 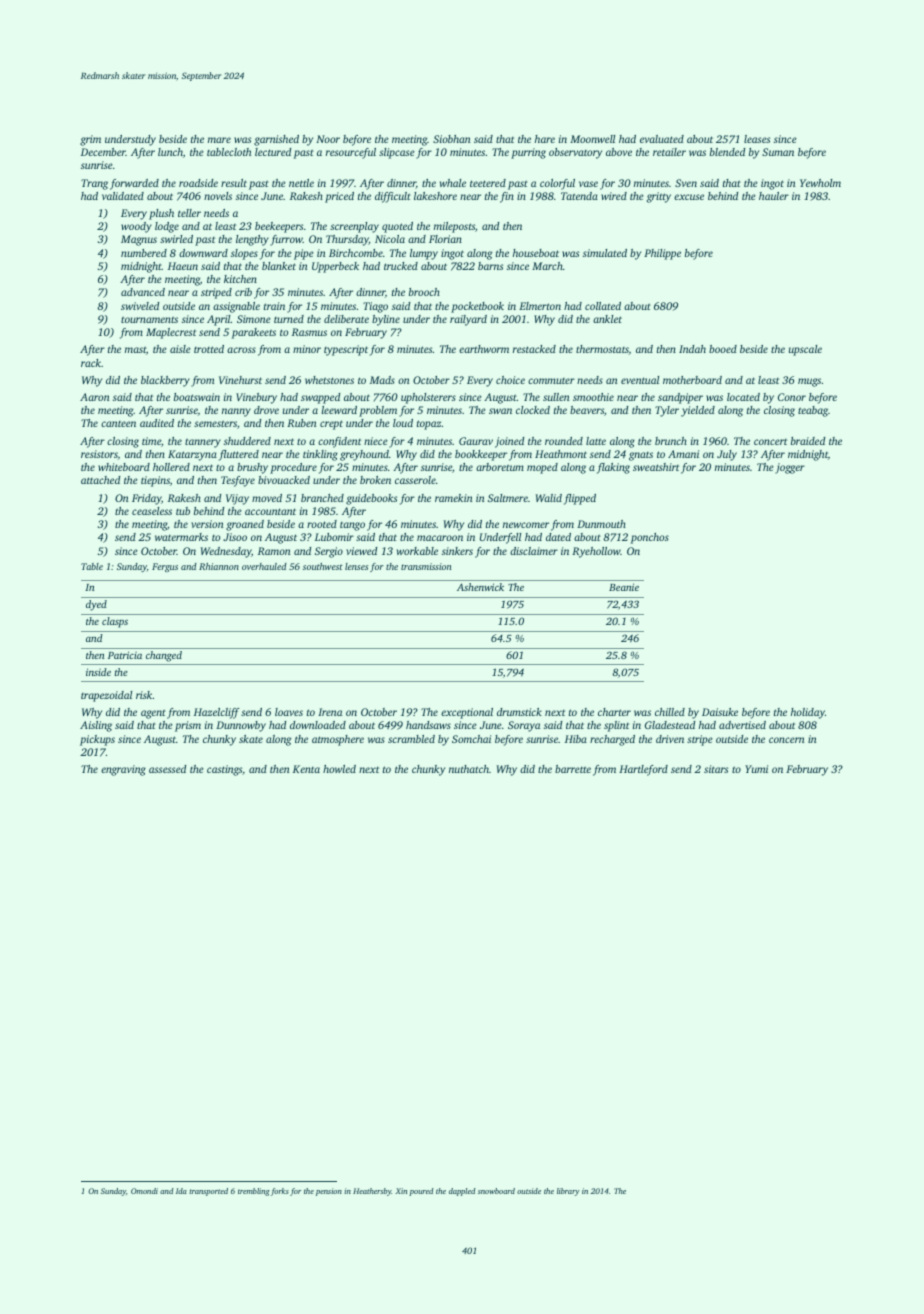 I want to click on disclaimer, so click(x=534, y=551).
